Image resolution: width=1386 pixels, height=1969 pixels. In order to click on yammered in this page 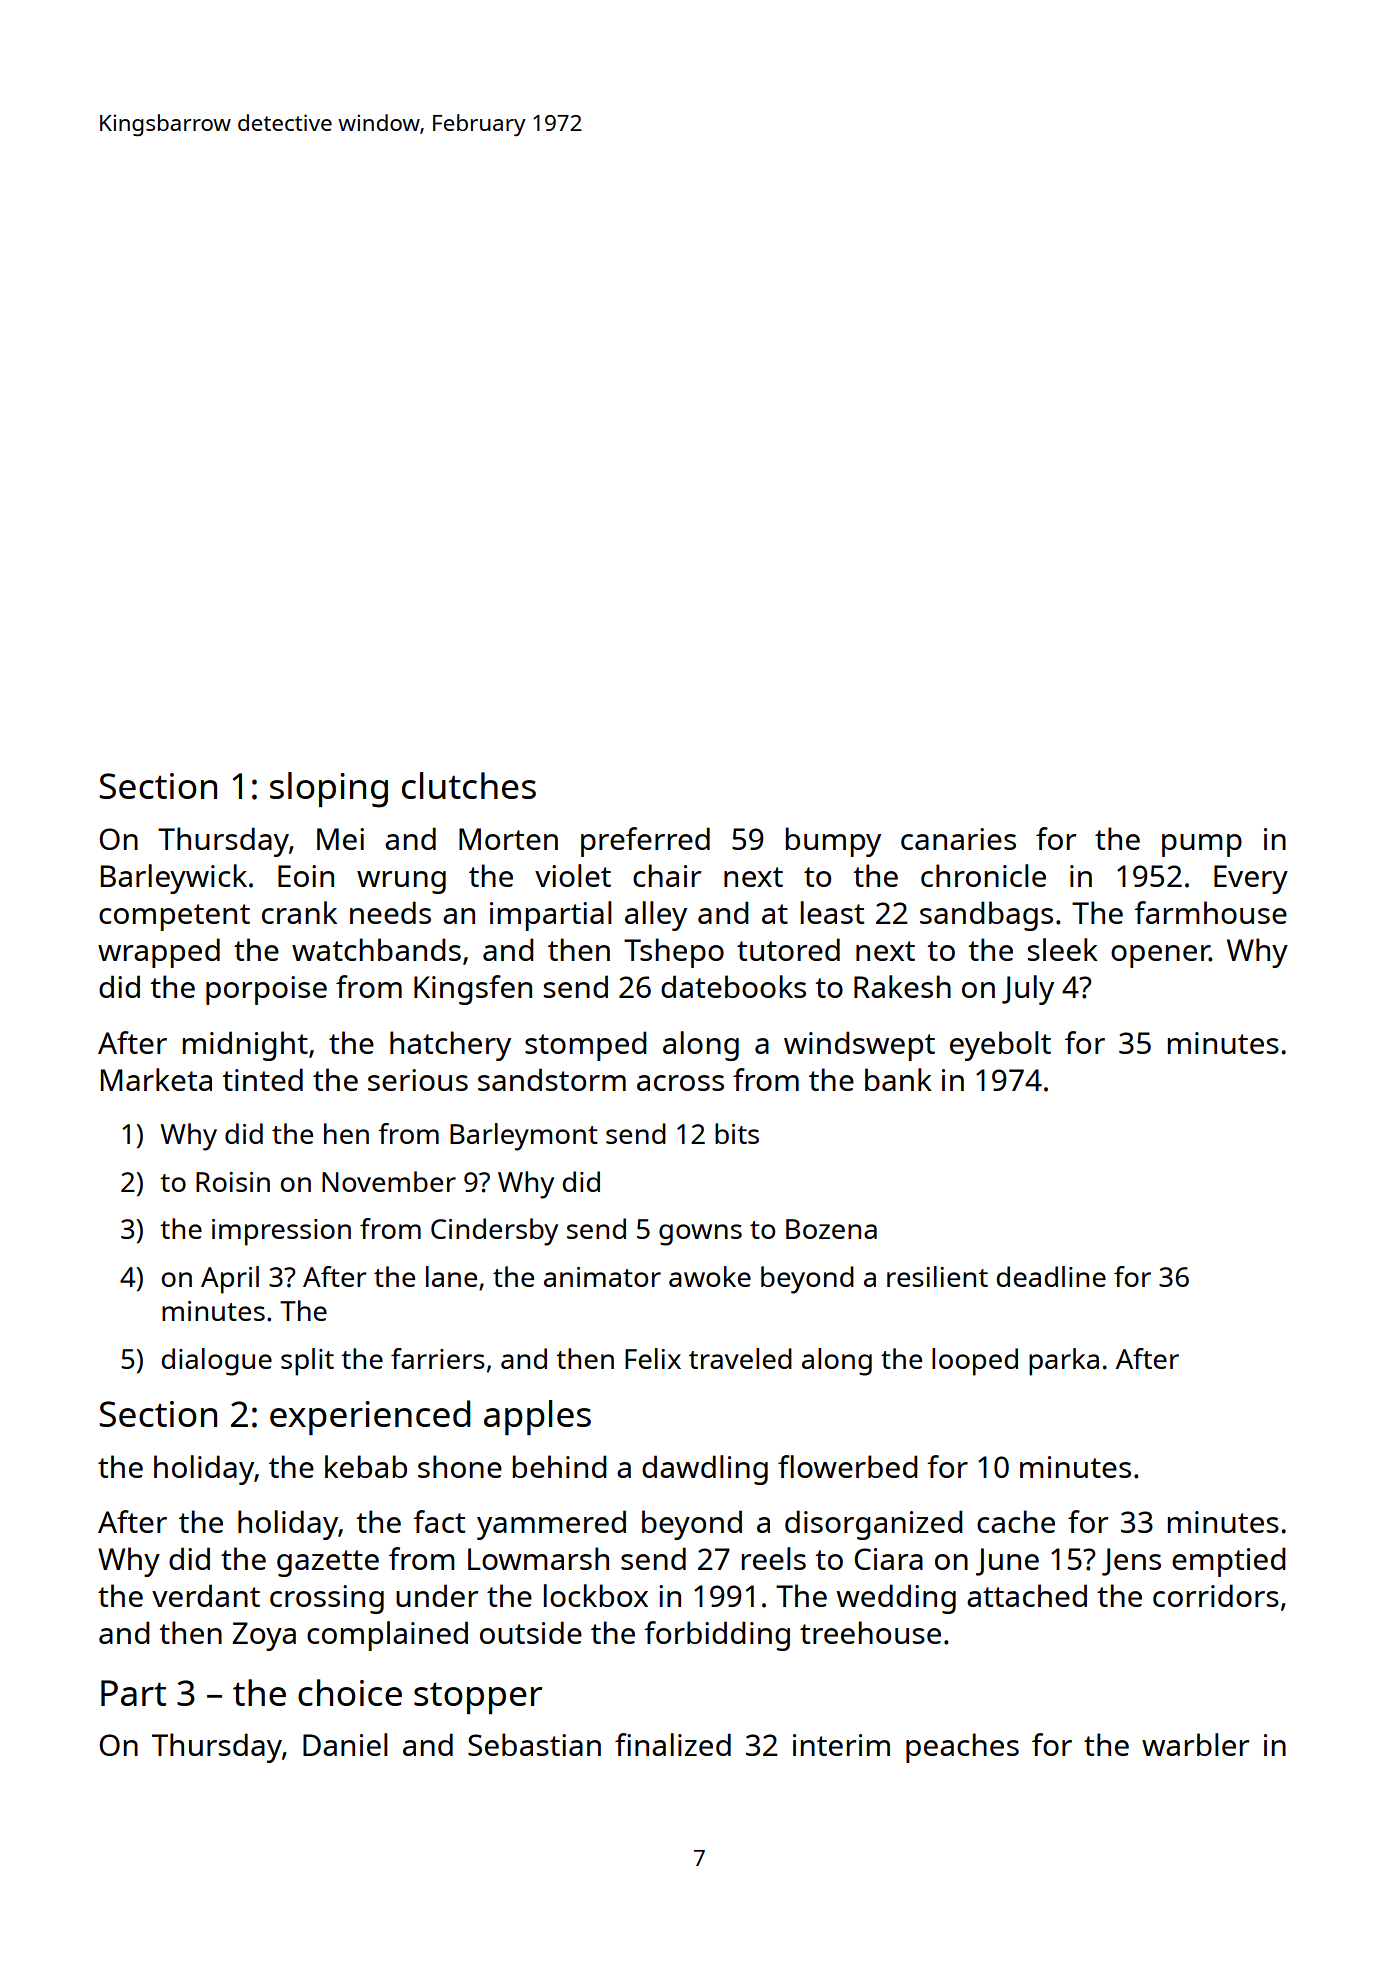, I will do `click(551, 1525)`.
